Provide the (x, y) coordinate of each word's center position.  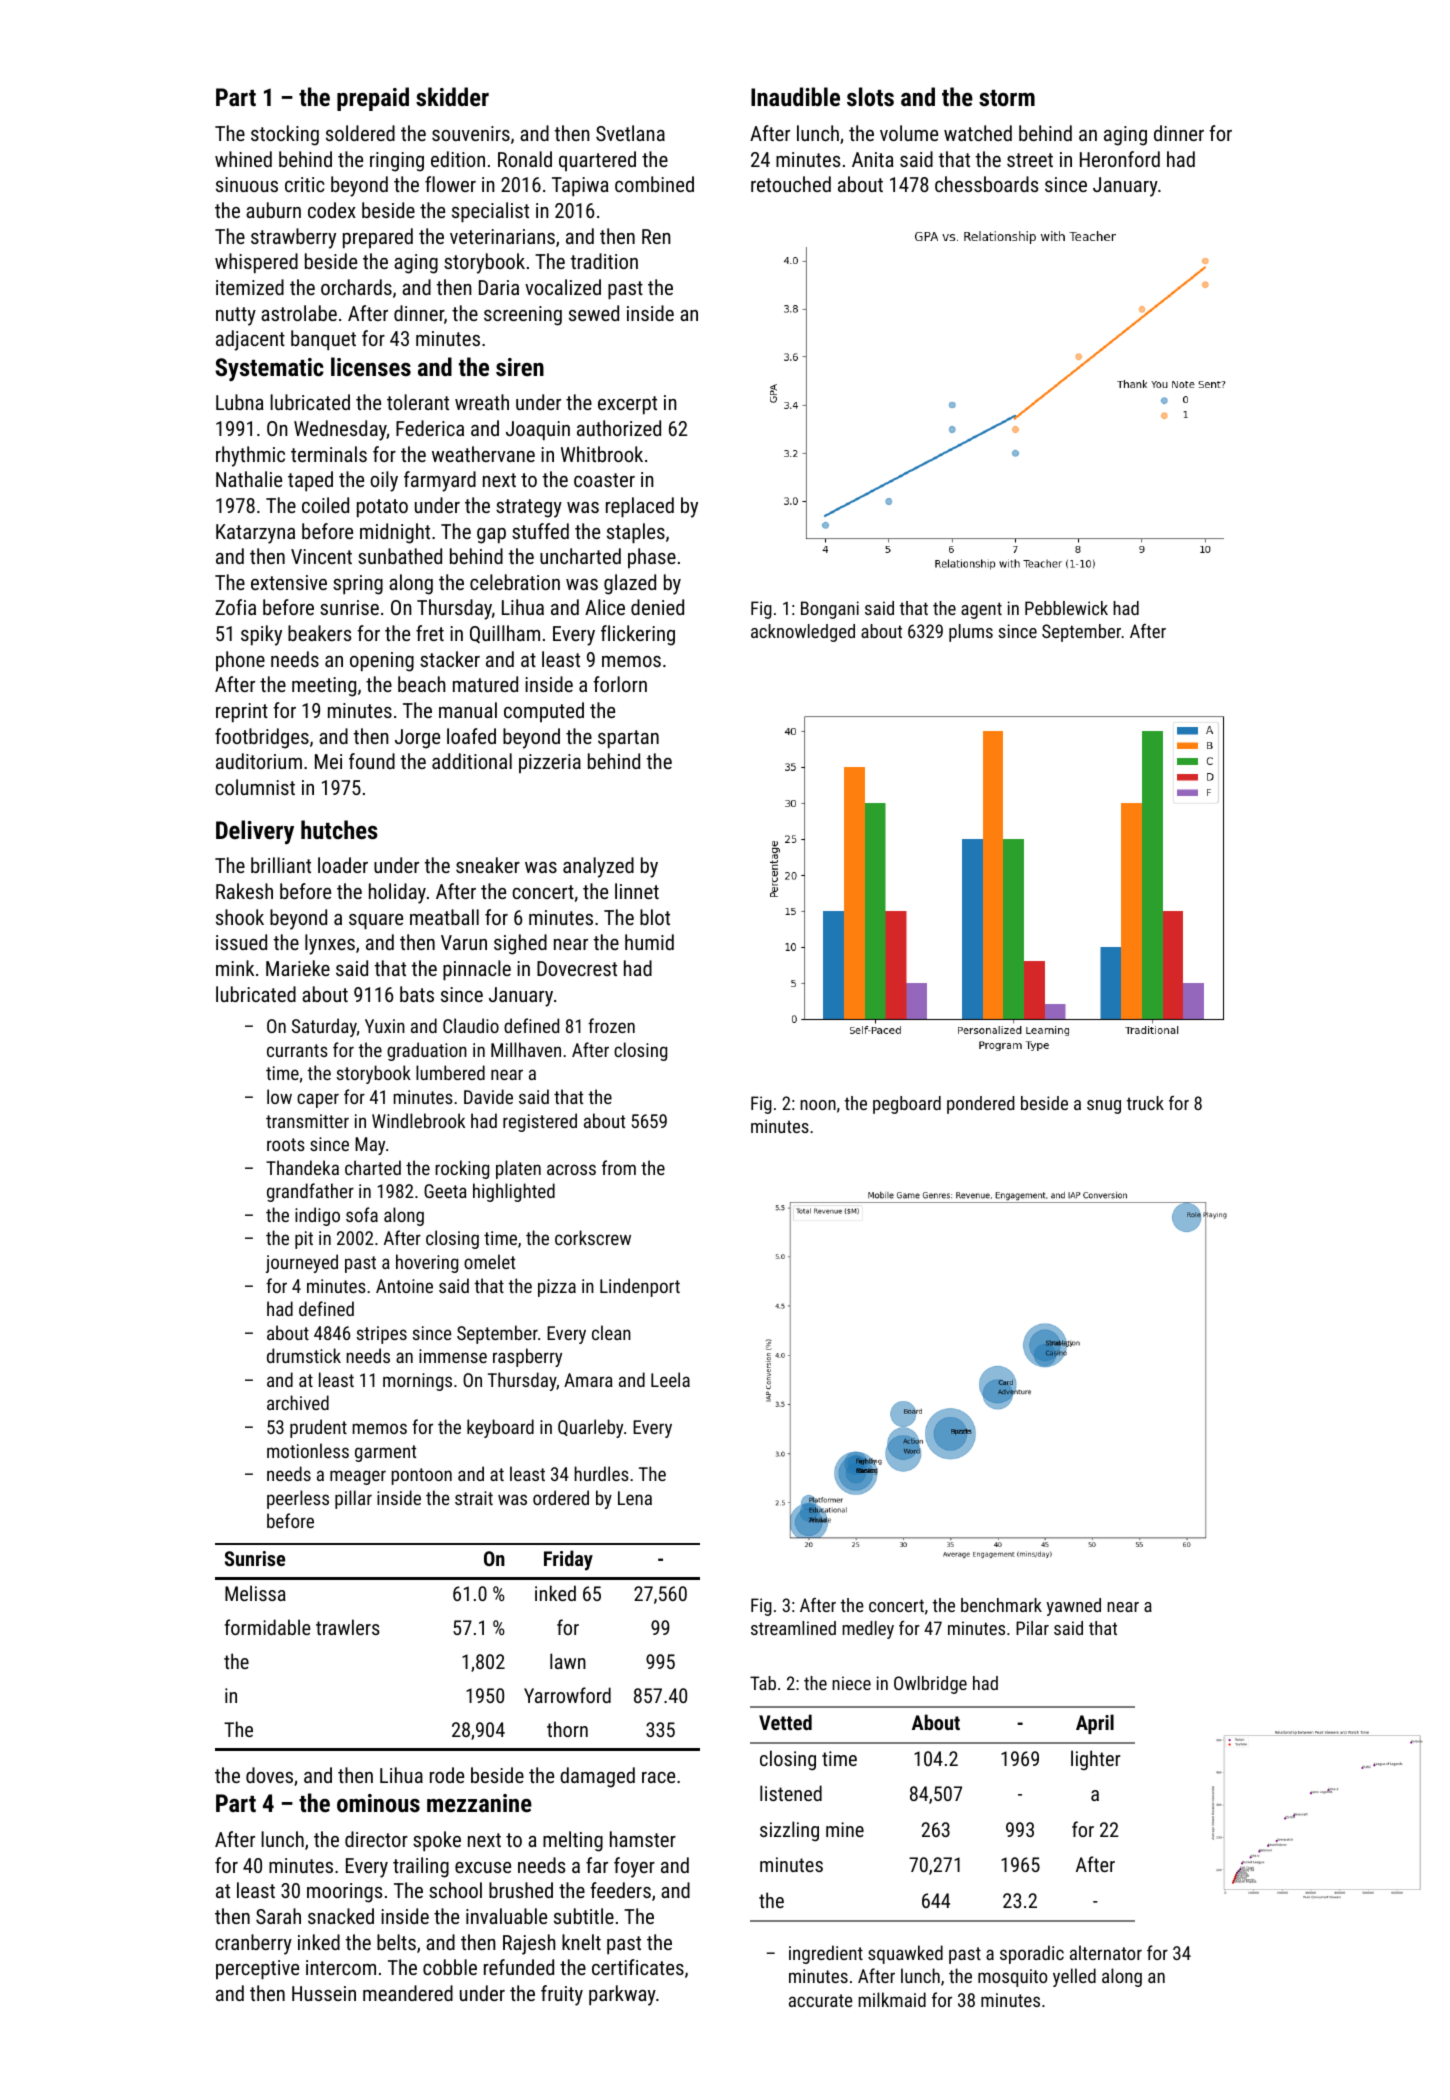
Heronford (1120, 159)
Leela (670, 1379)
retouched (791, 184)
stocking (285, 135)
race (658, 1777)
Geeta (445, 1191)
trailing (421, 1867)
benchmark (1001, 1605)
